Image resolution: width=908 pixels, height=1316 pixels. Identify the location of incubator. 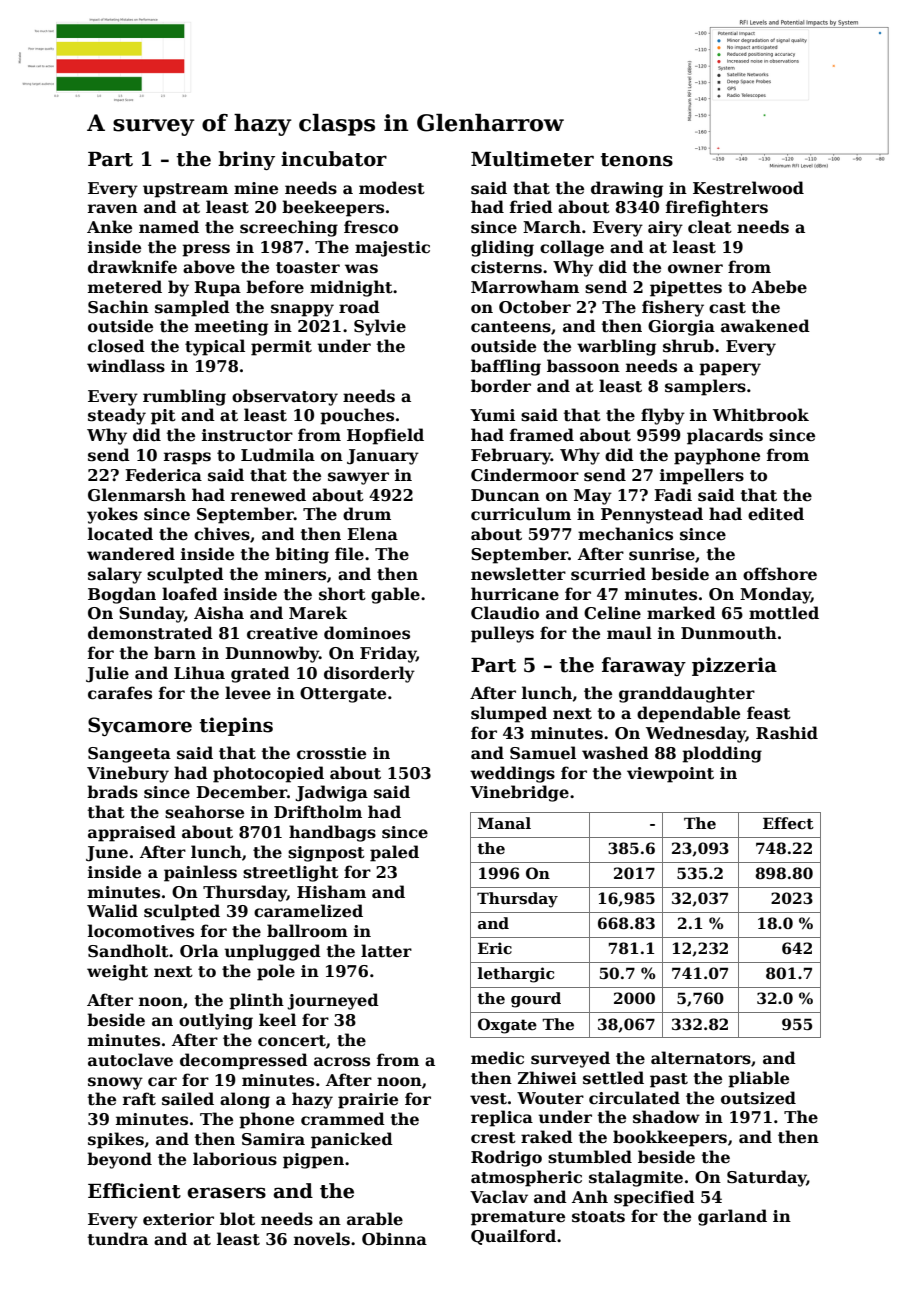
(334, 159).
